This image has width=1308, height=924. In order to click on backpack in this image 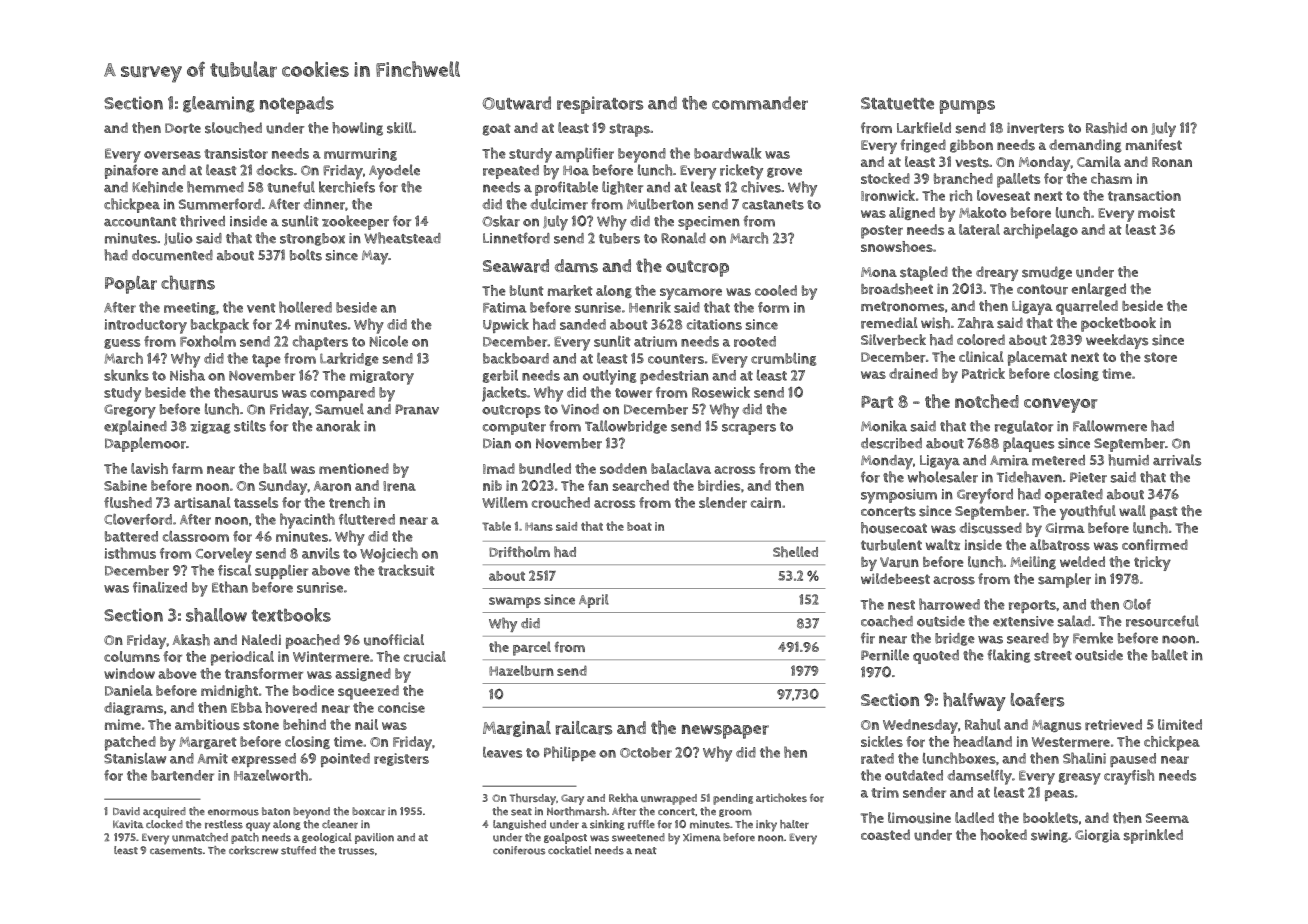, I will do `click(220, 325)`.
